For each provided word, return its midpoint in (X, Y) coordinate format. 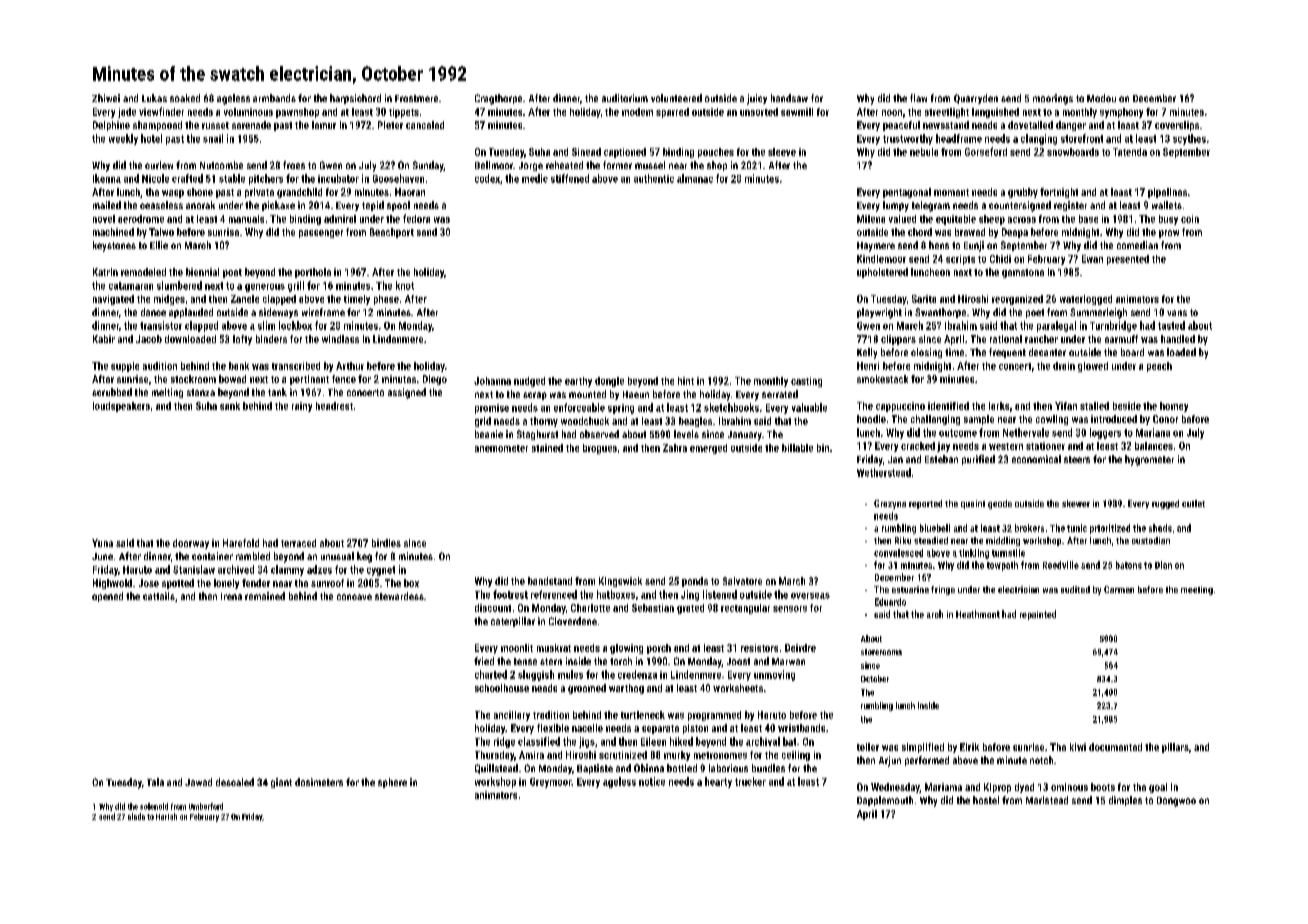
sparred (672, 113)
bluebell (935, 528)
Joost (738, 661)
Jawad (198, 782)
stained (547, 448)
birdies (386, 543)
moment (951, 192)
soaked (185, 98)
